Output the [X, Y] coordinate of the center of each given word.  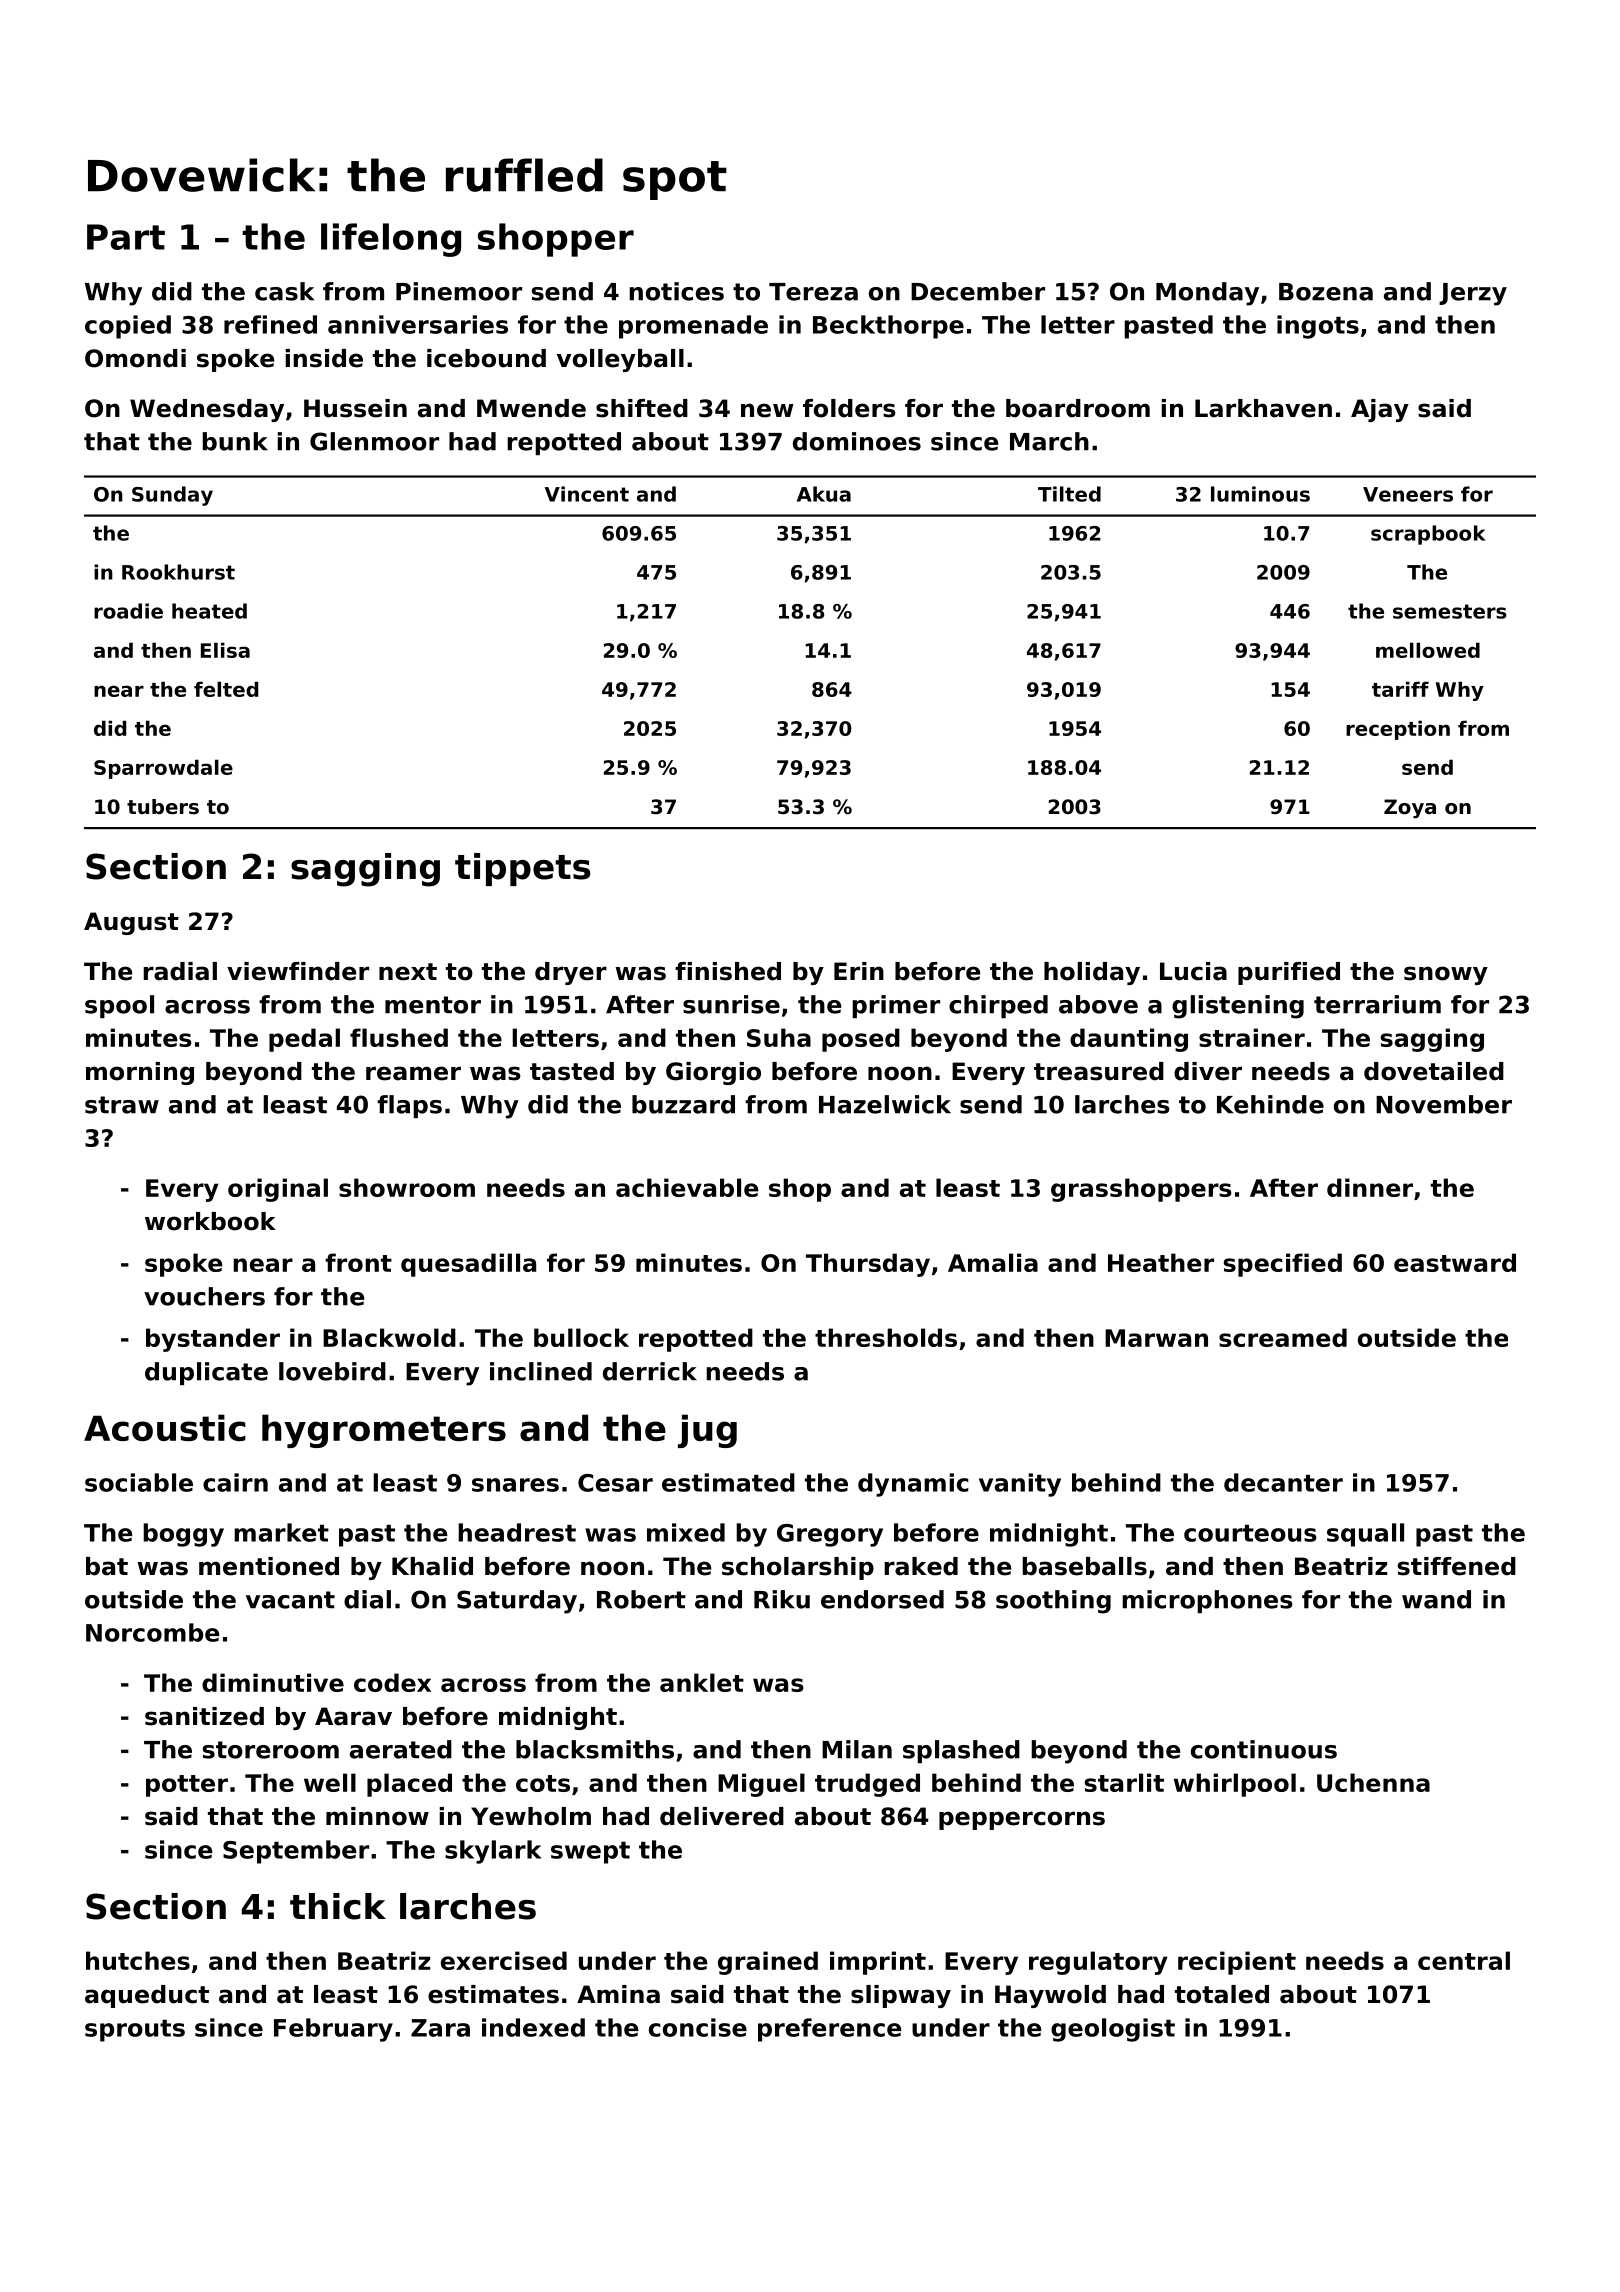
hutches [138, 1960]
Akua [824, 494]
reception [1398, 730]
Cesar [615, 1483]
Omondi [135, 358]
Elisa [225, 650]
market [281, 1532]
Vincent [587, 494]
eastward [1455, 1262]
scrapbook [1428, 535]
